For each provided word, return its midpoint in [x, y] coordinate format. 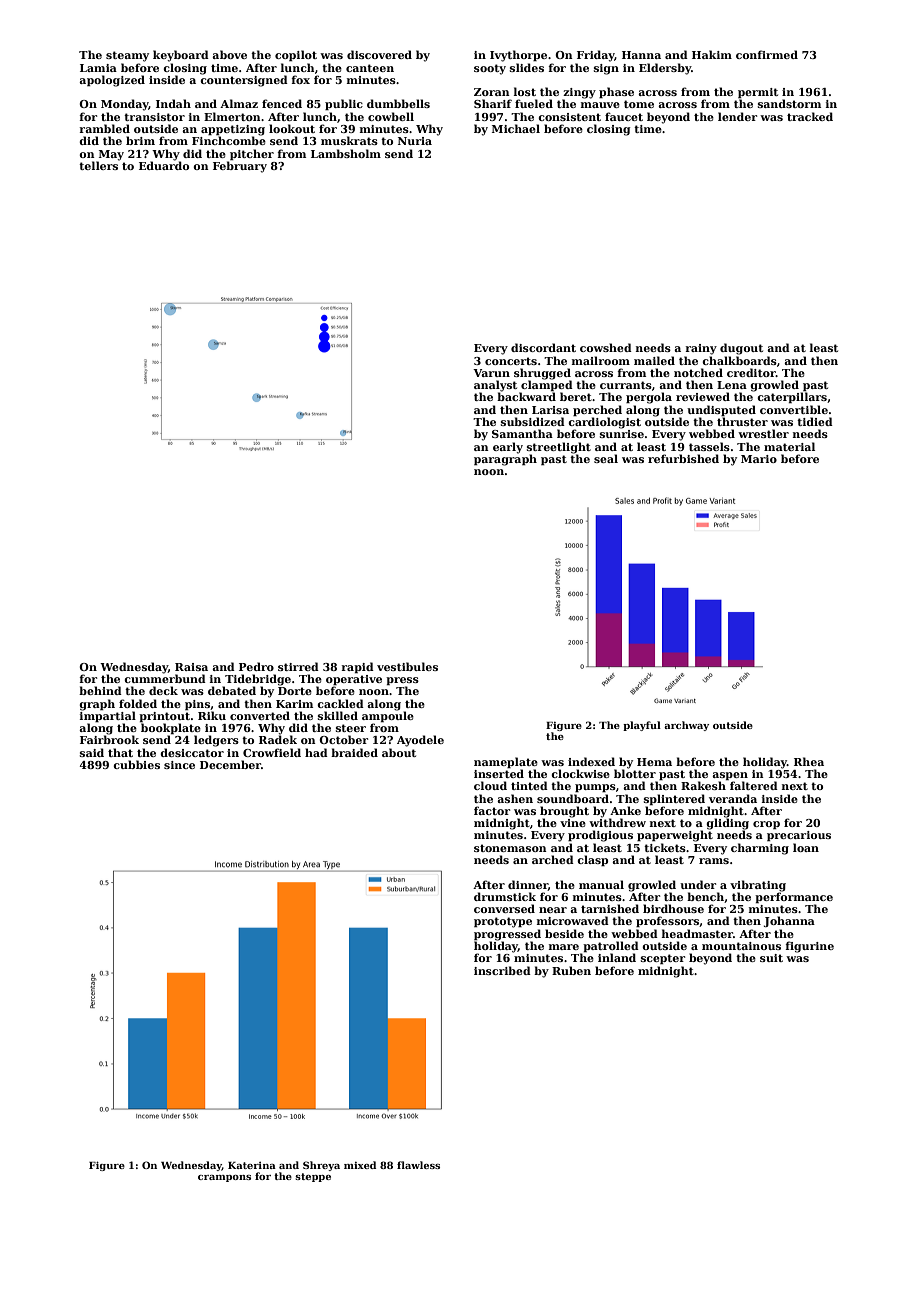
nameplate [506, 762]
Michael [516, 128]
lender [737, 116]
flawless [418, 1165]
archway [686, 726]
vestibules [407, 666]
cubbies [136, 764]
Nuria [415, 141]
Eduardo [164, 165]
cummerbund [165, 678]
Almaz [239, 103]
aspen [730, 776]
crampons [224, 1178]
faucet [624, 116]
